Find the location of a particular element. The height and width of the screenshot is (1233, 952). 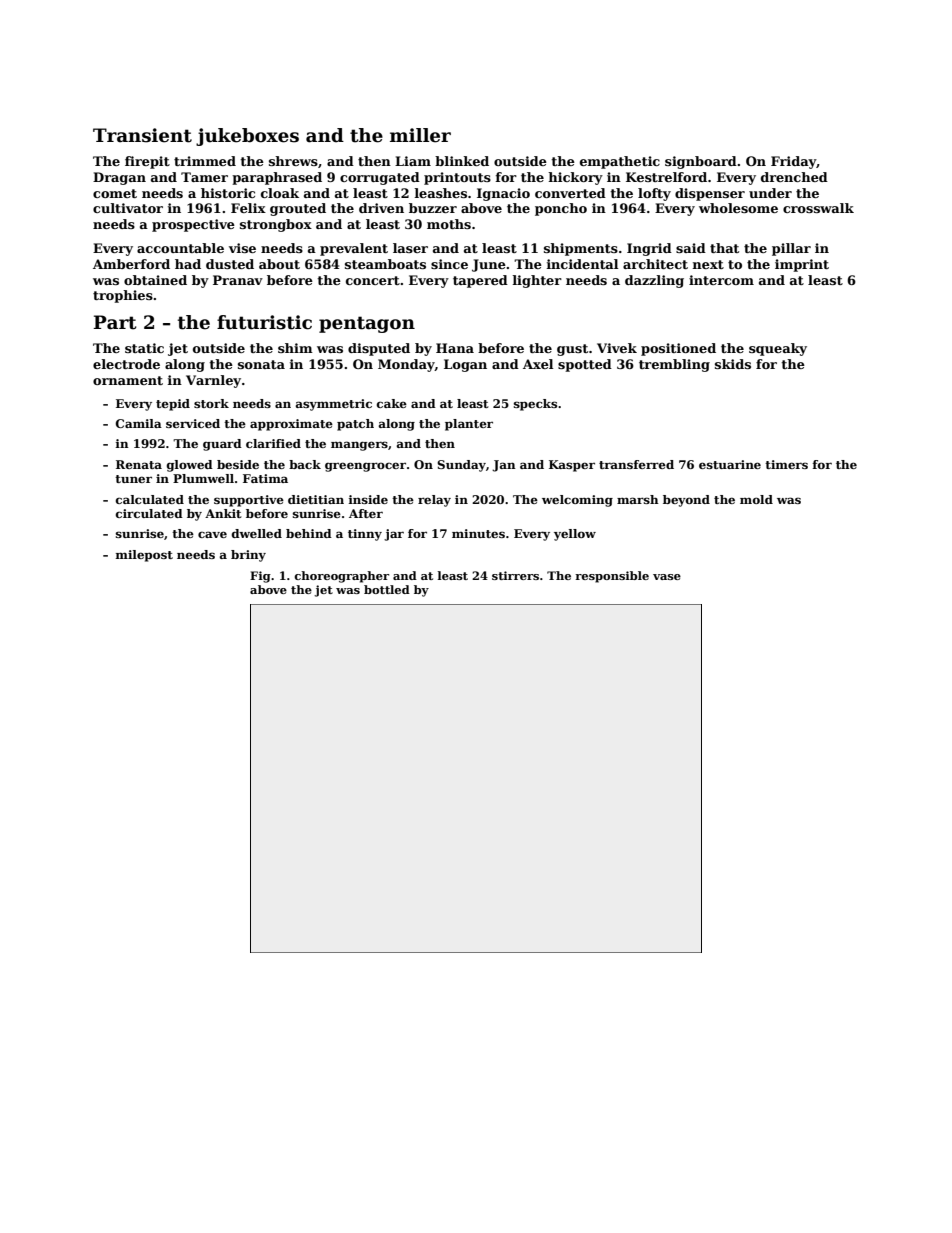

under is located at coordinates (770, 193).
